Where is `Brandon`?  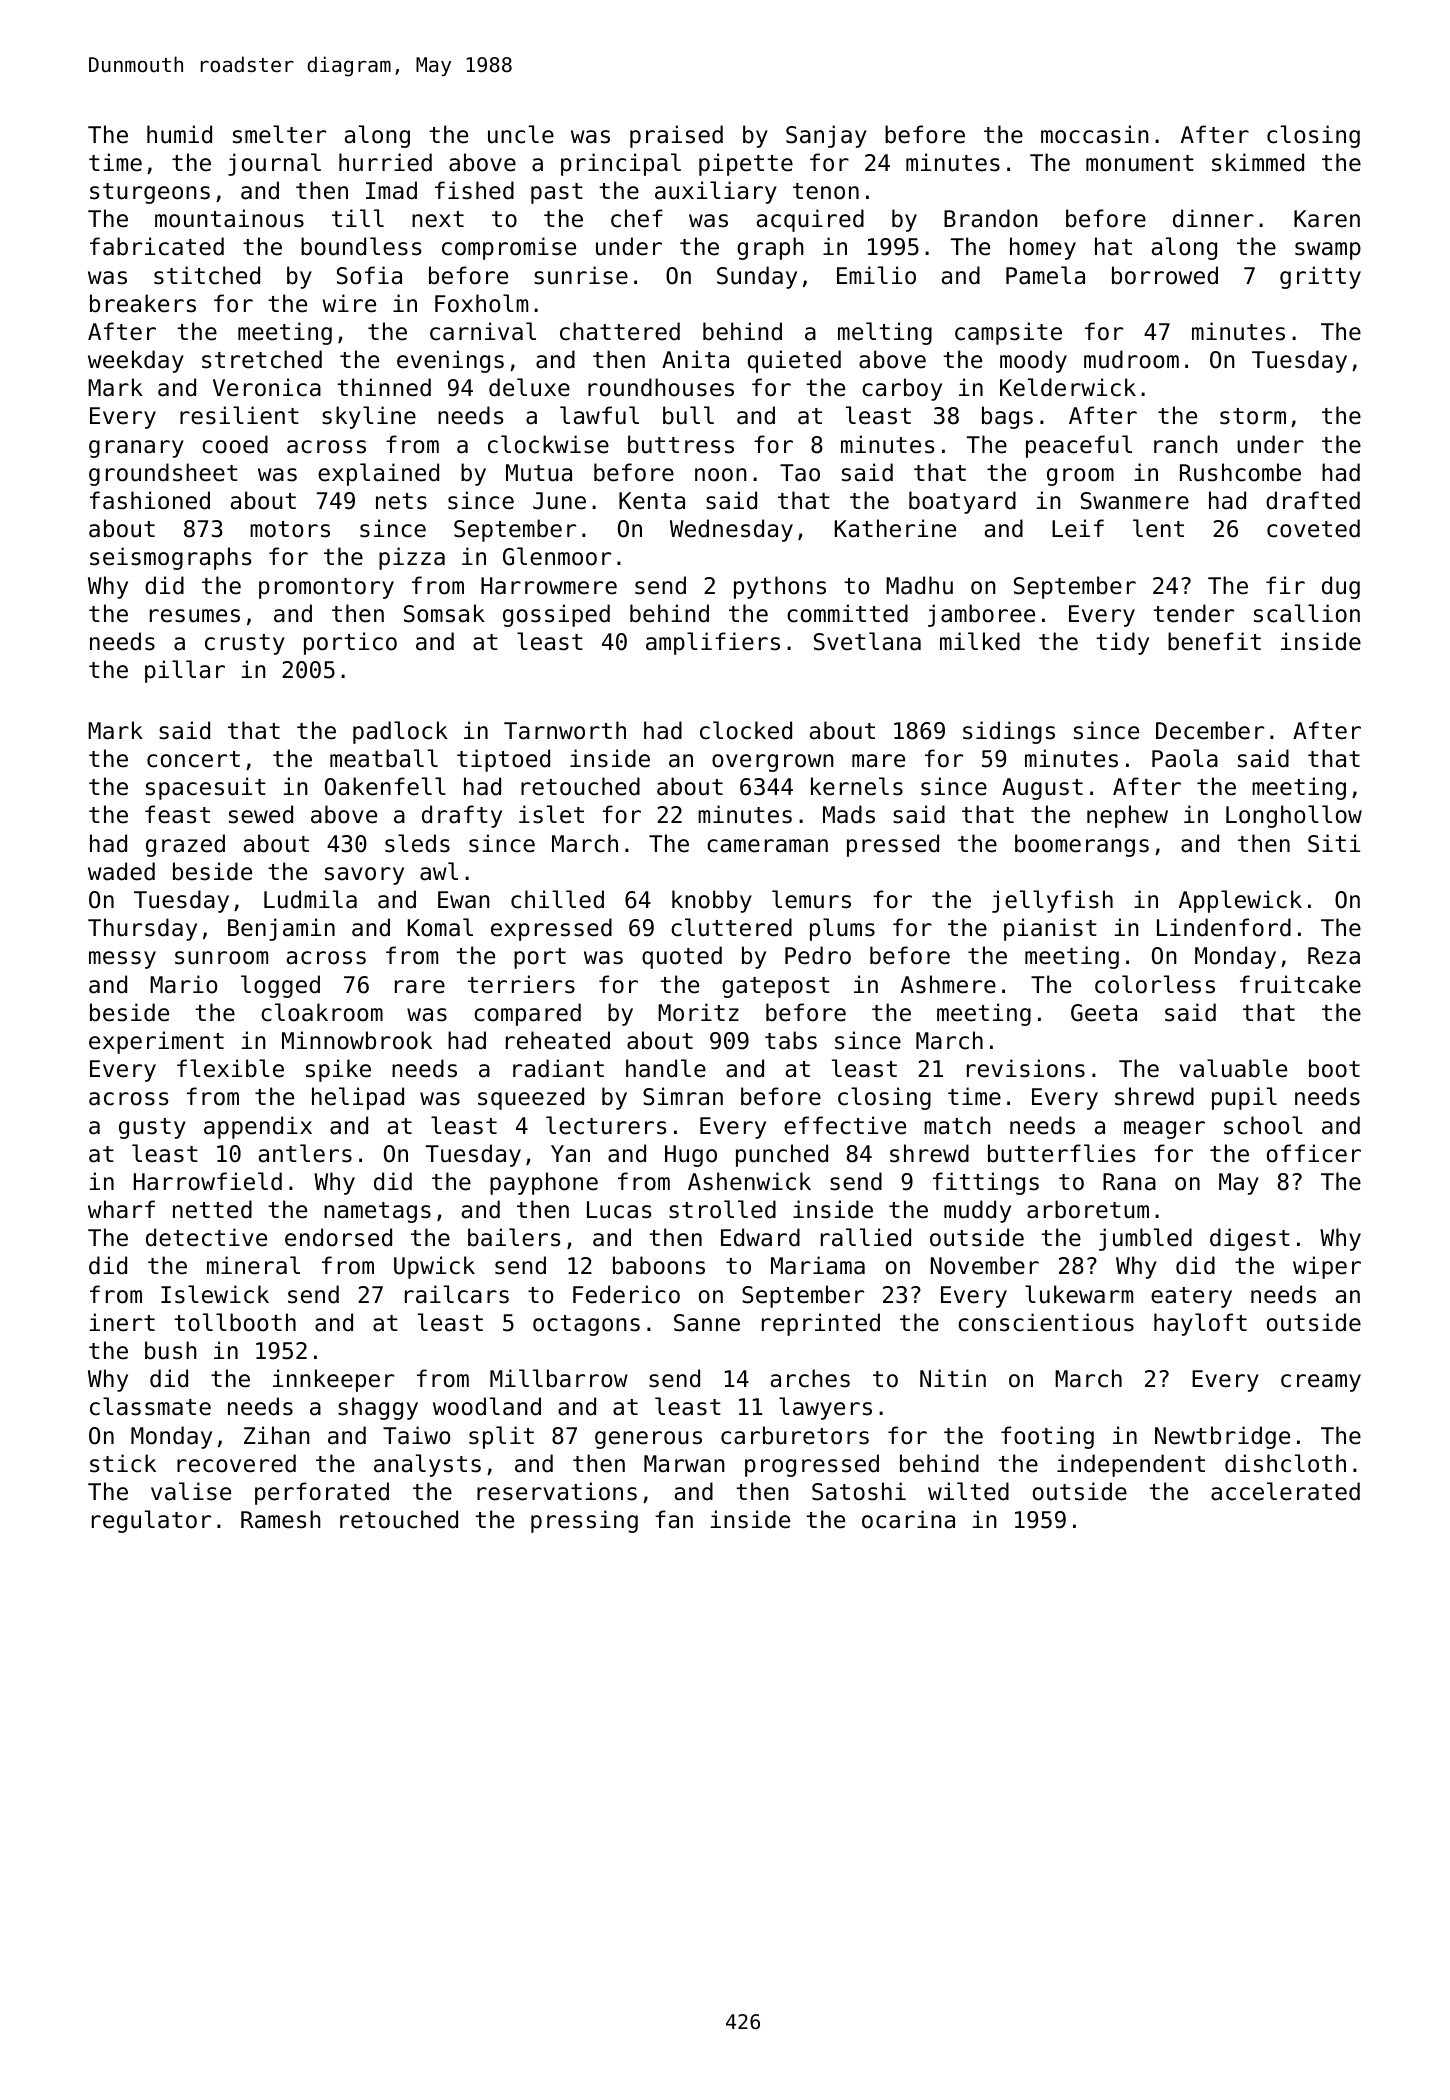 Brandon is located at coordinates (991, 218).
